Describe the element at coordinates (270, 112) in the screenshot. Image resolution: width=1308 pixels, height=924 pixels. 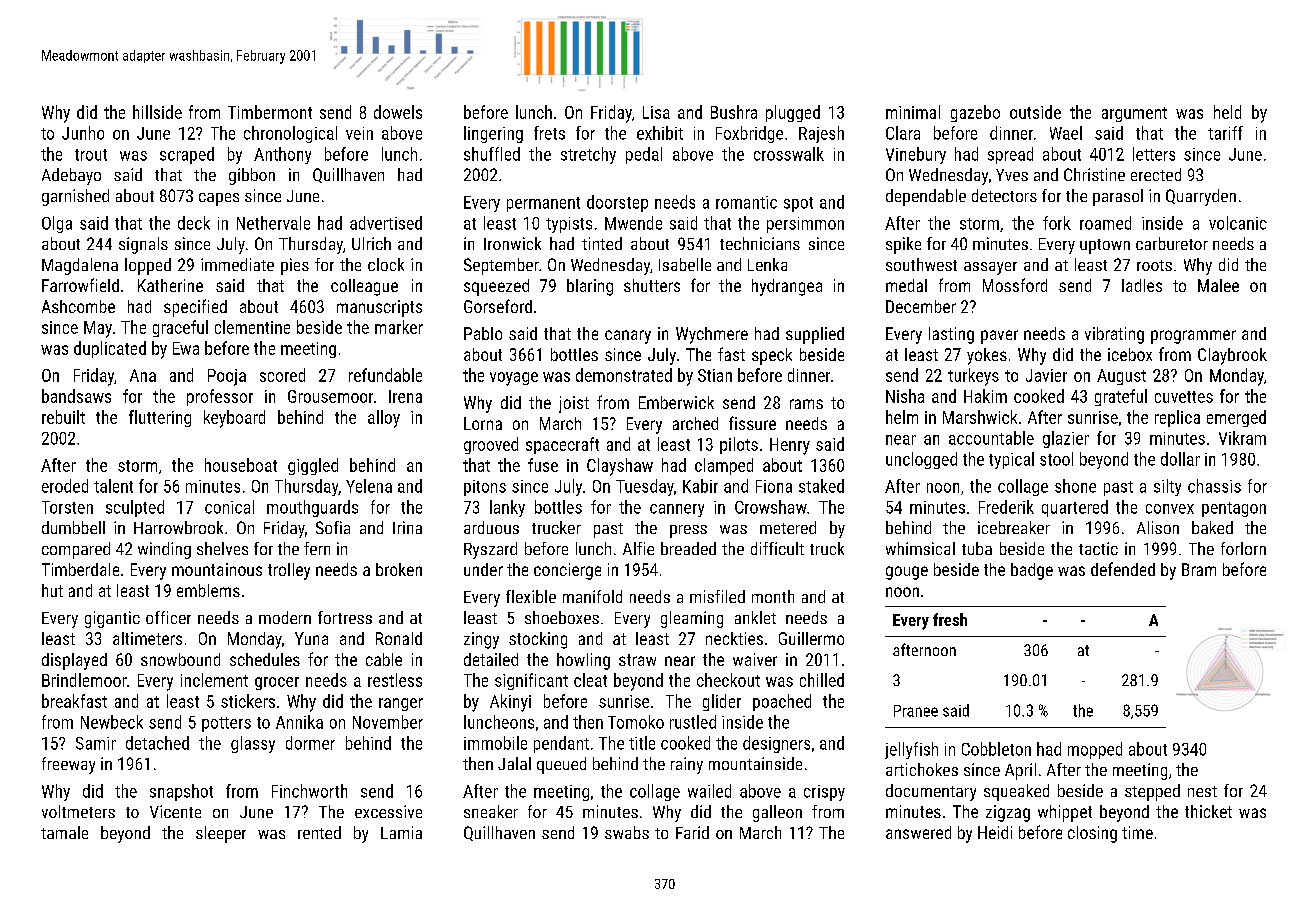
I see `Timbermont` at that location.
